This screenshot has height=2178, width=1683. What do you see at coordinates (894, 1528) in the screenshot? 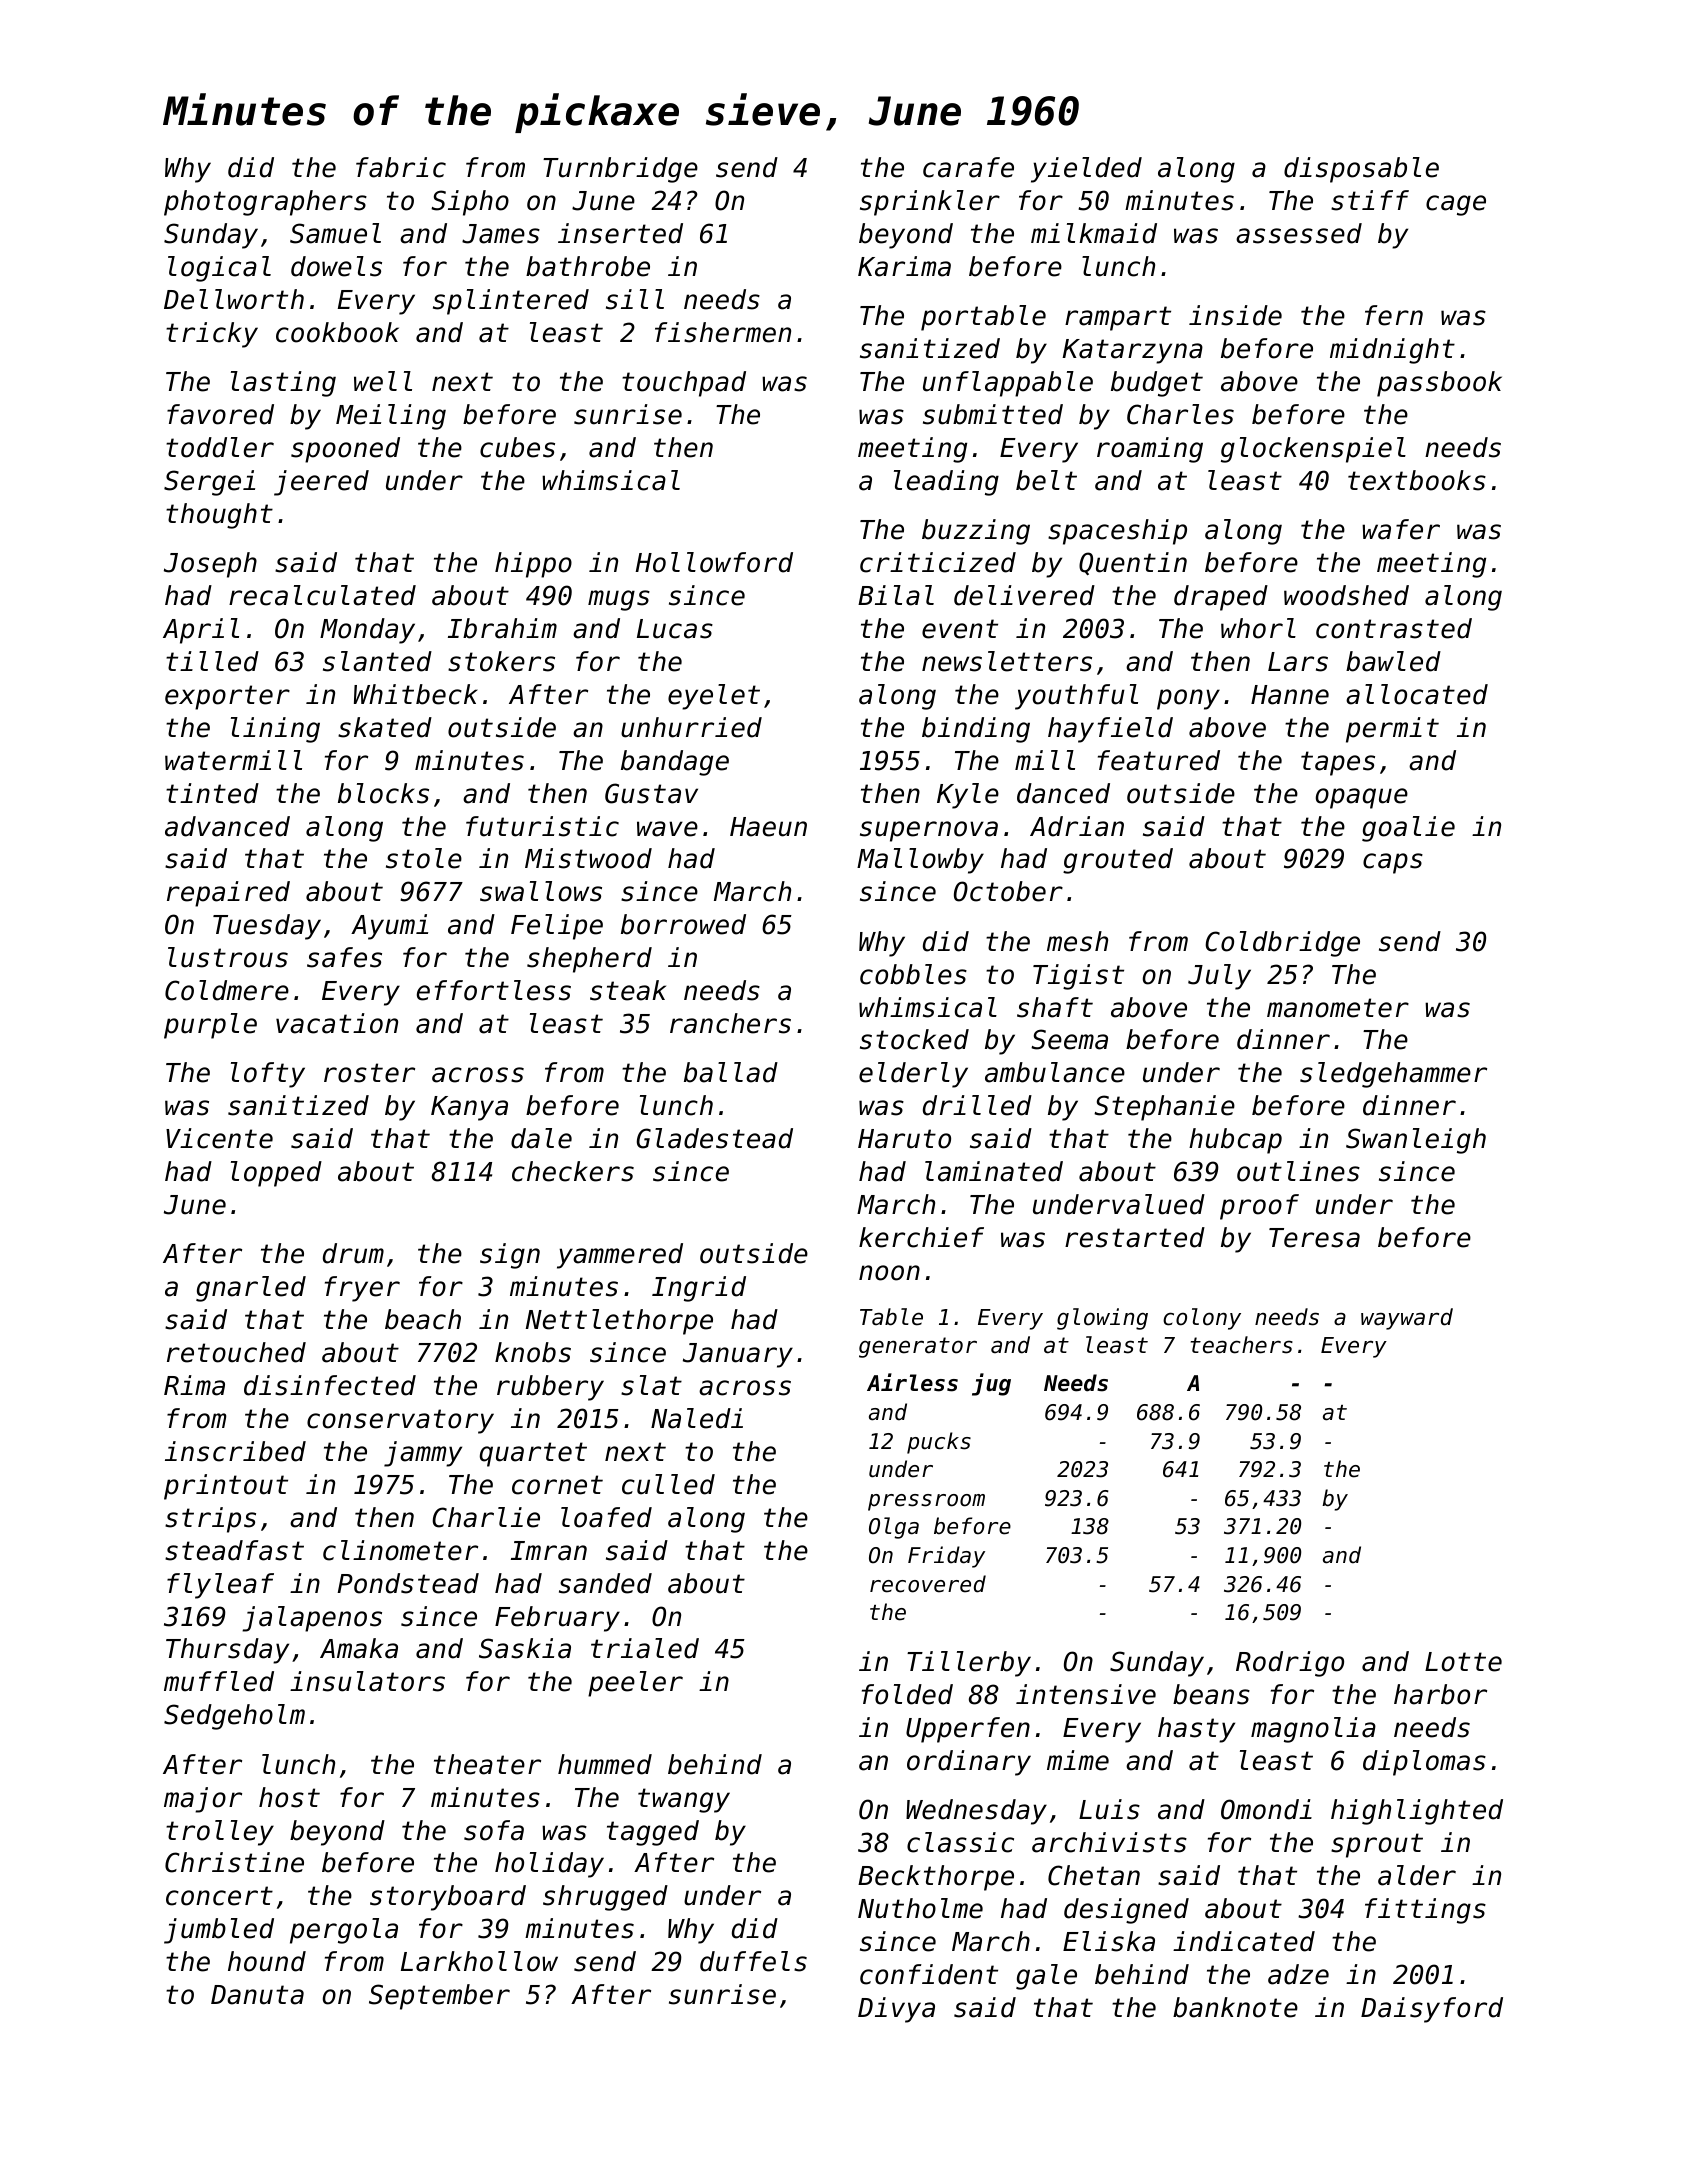
I see `Olga` at bounding box center [894, 1528].
